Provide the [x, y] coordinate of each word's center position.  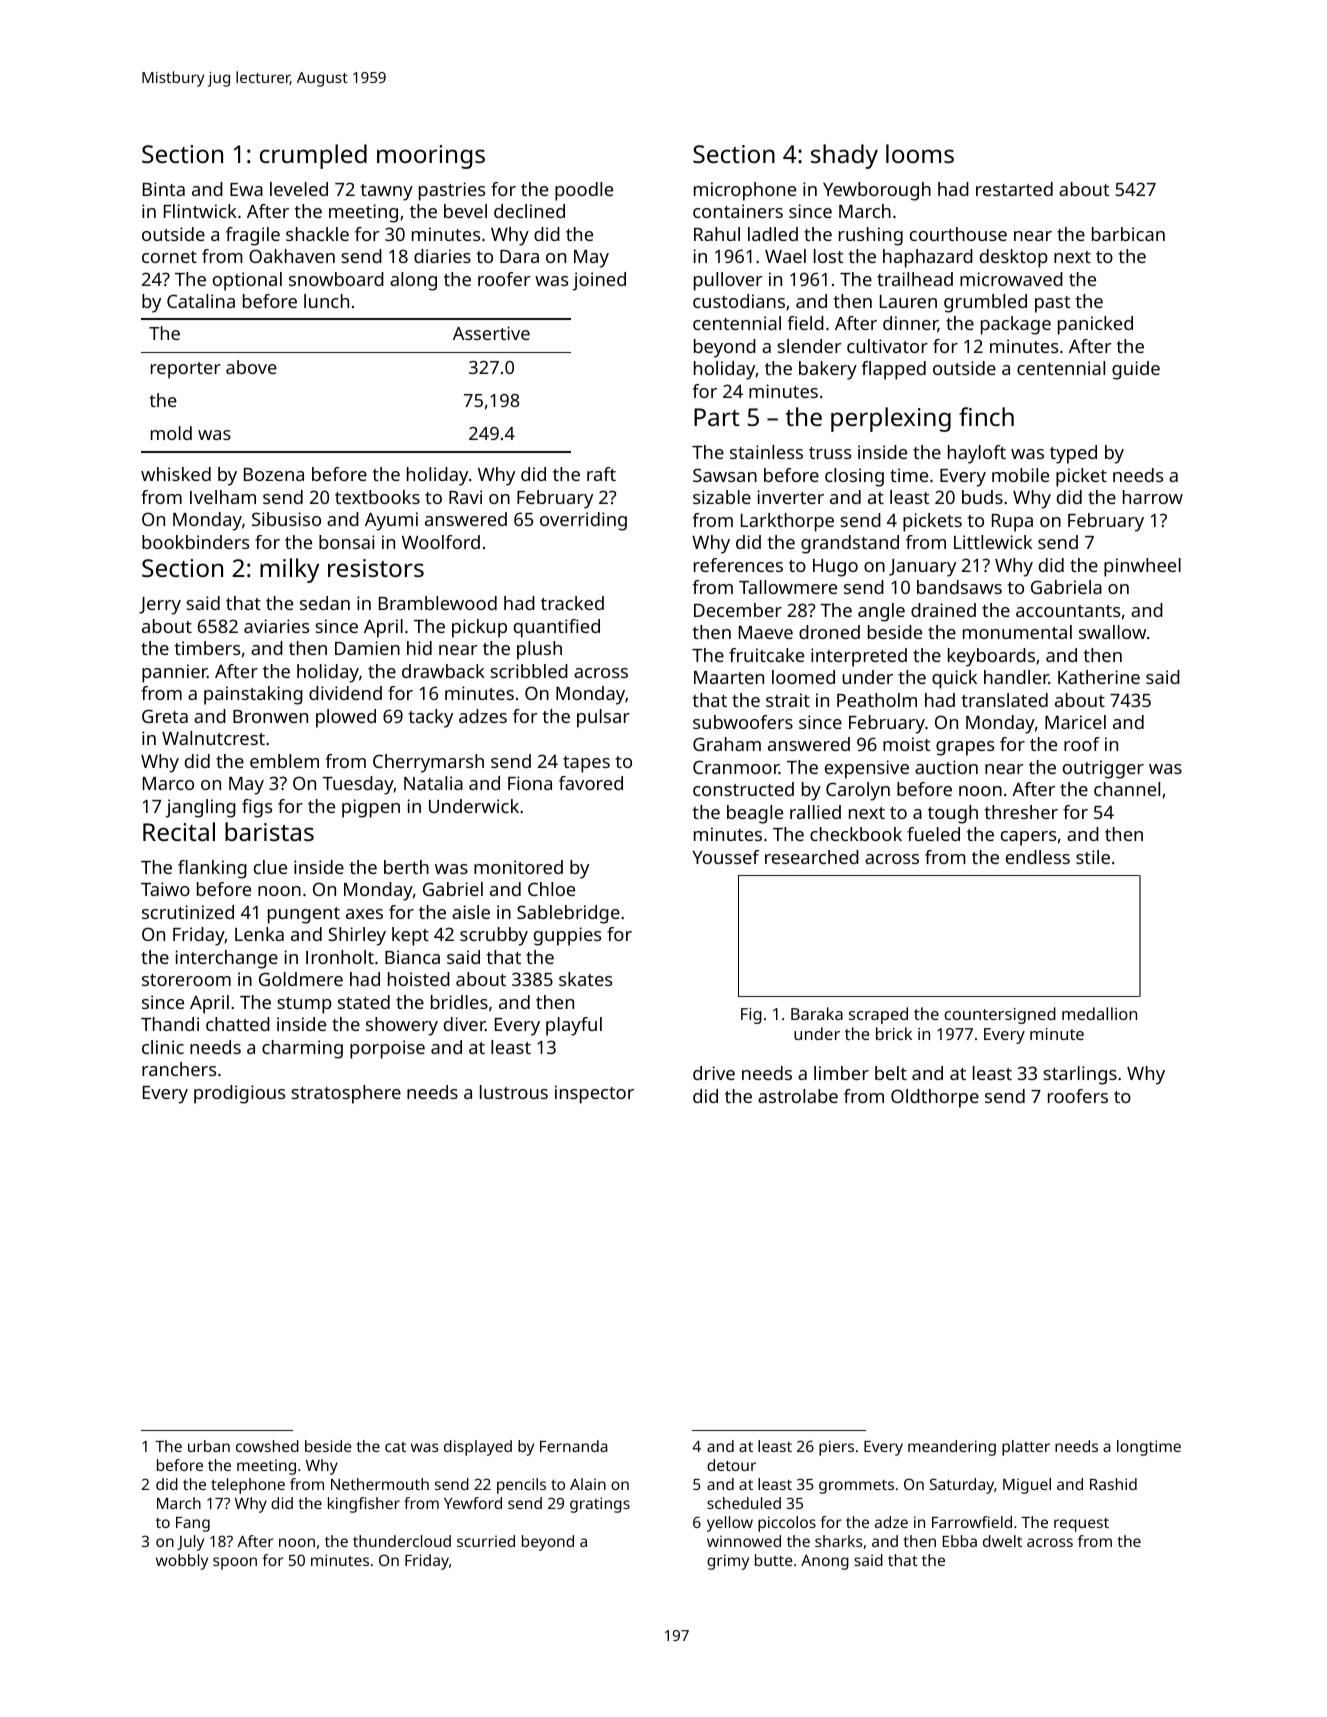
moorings [431, 157]
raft [601, 474]
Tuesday [358, 785]
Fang [193, 1524]
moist [906, 744]
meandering [952, 1448]
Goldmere [301, 979]
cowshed [267, 1446]
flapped [894, 370]
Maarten [729, 677]
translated [1005, 700]
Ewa [246, 189]
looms [920, 153]
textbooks [377, 497]
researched [812, 857]
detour [731, 1465]
